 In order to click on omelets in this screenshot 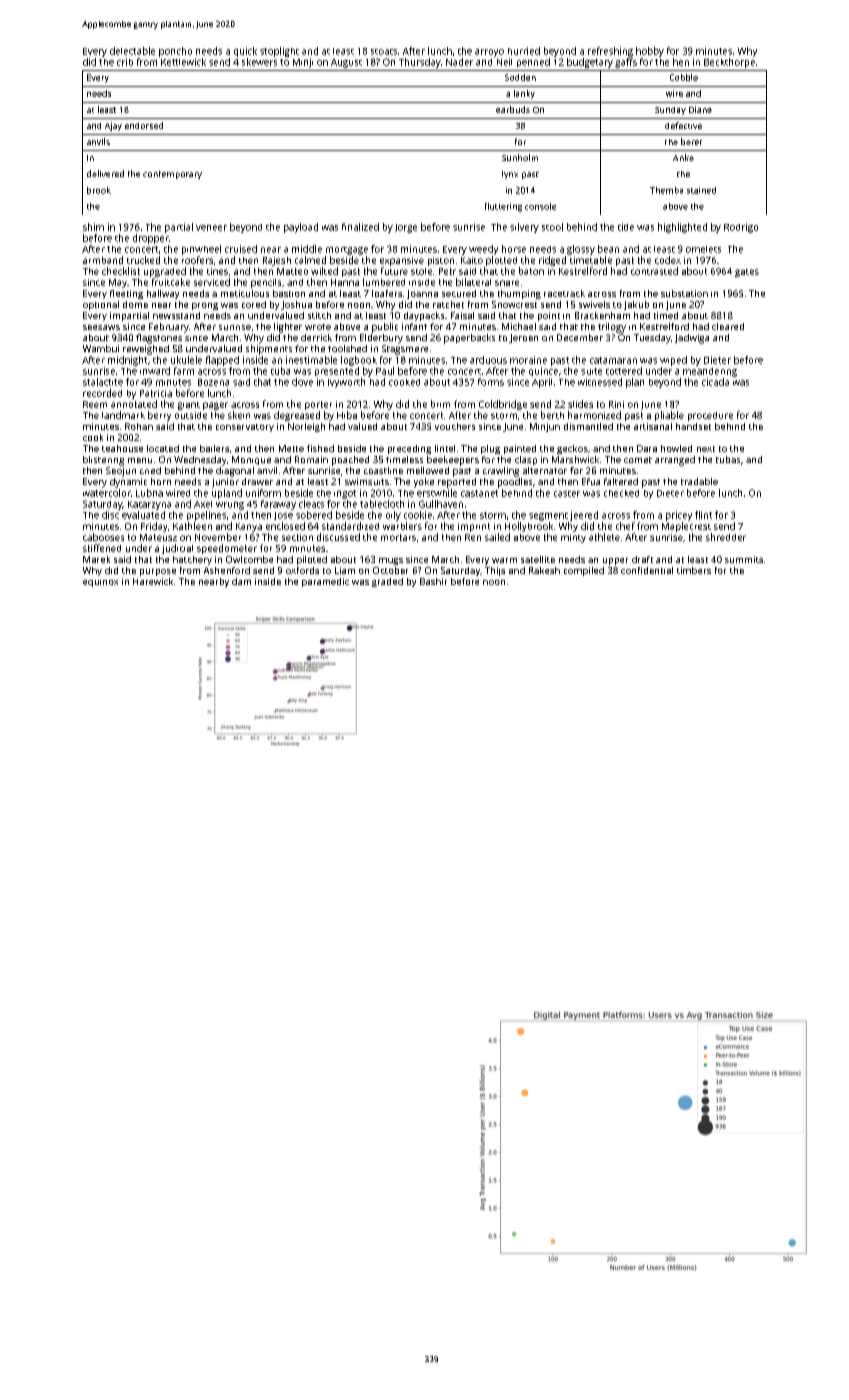, I will do `click(703, 249)`.
